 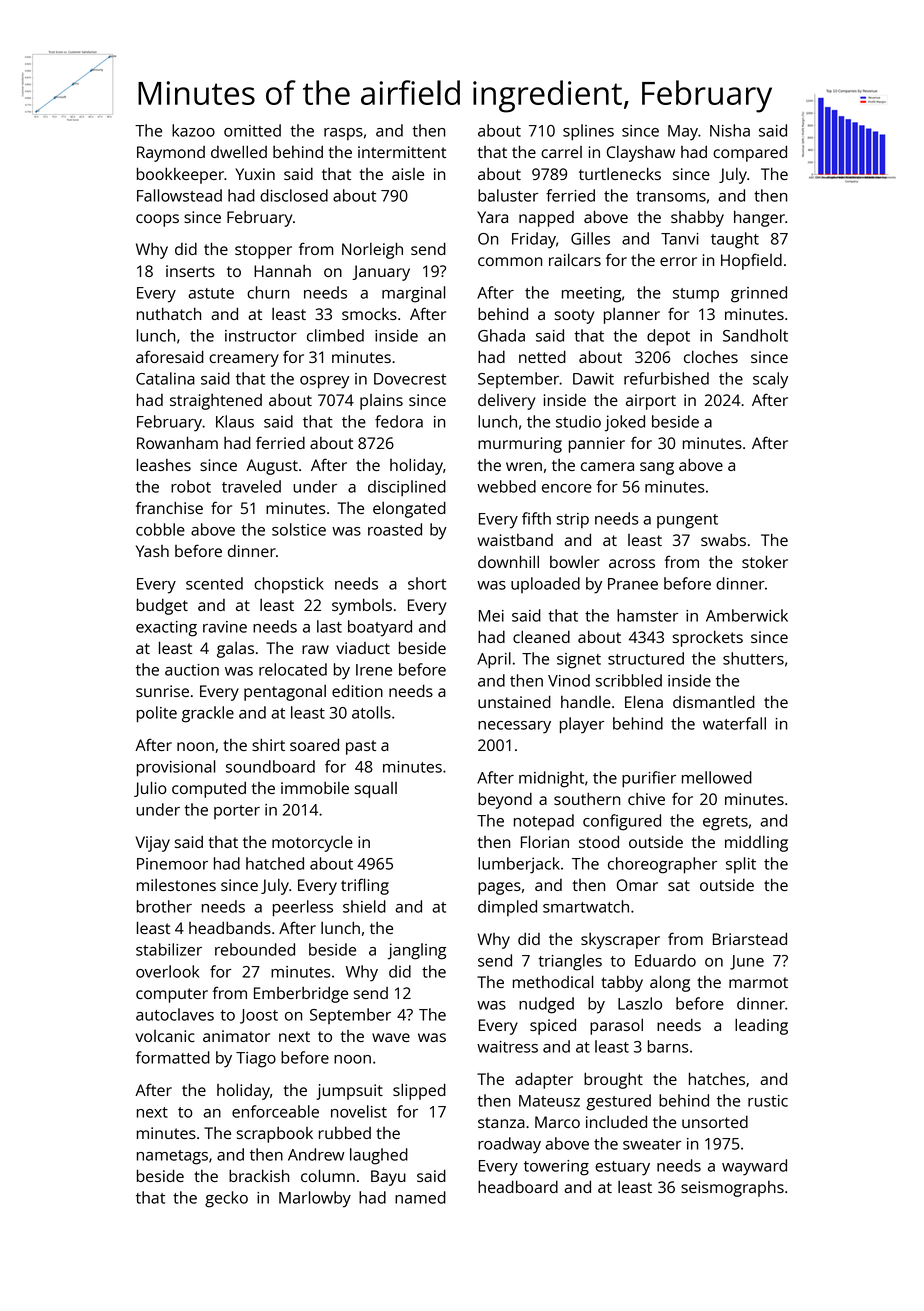 I want to click on Clayshaw, so click(x=641, y=153).
